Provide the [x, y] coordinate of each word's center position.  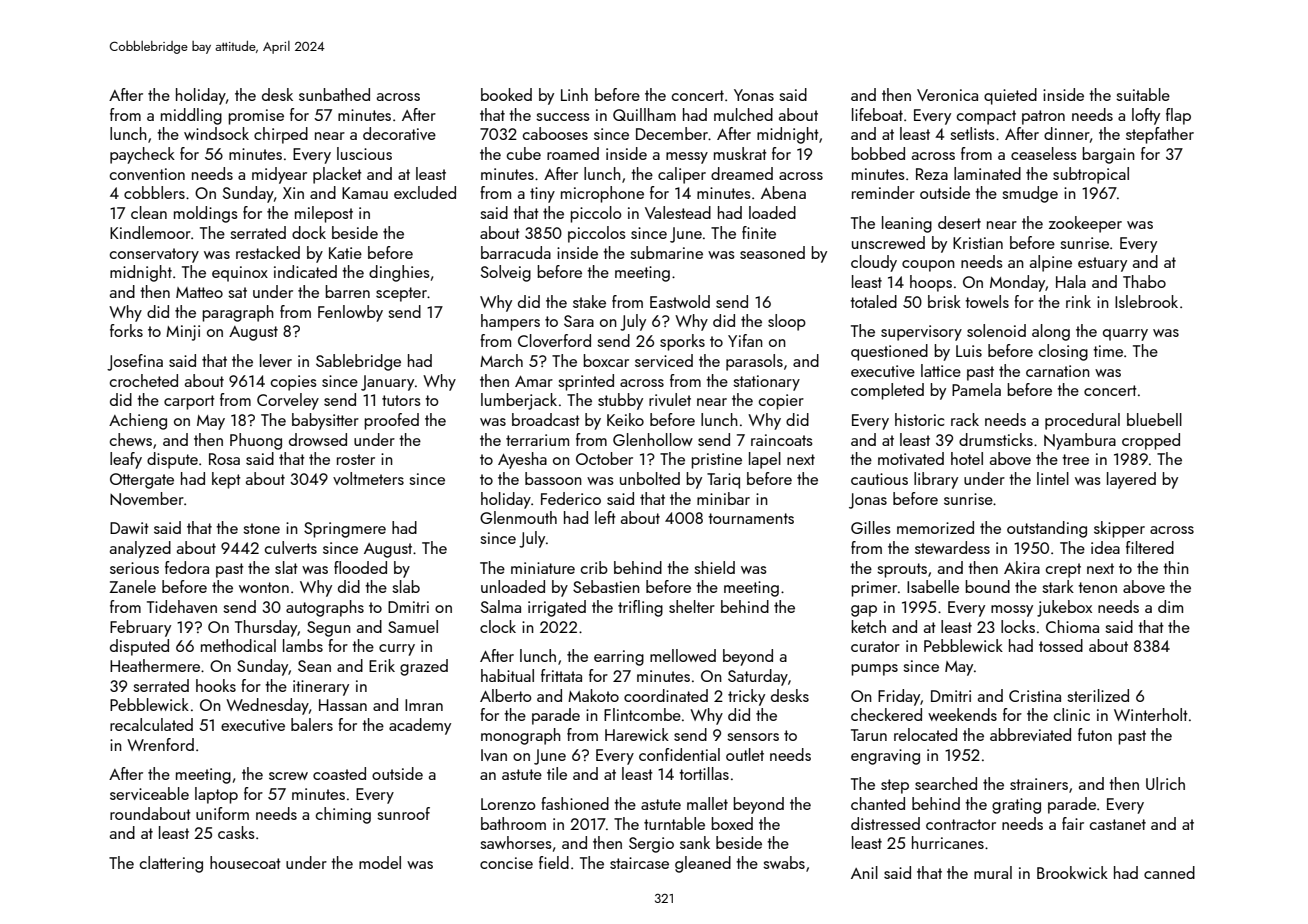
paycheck [142, 155]
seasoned [772, 252]
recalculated [151, 724]
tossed [1061, 645]
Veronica [947, 95]
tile [557, 773]
